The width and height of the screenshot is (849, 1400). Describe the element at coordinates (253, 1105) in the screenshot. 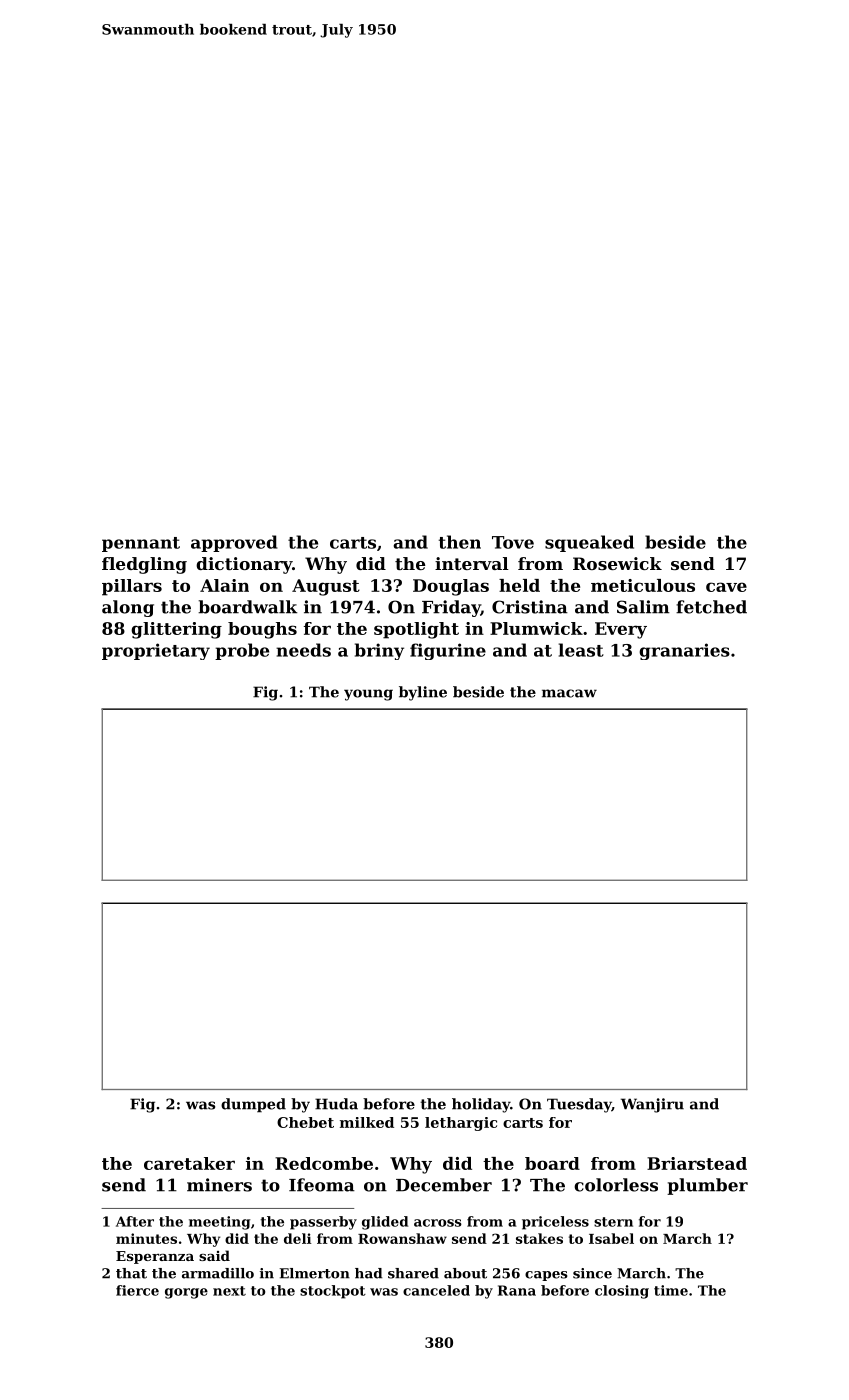

I see `dumped` at that location.
